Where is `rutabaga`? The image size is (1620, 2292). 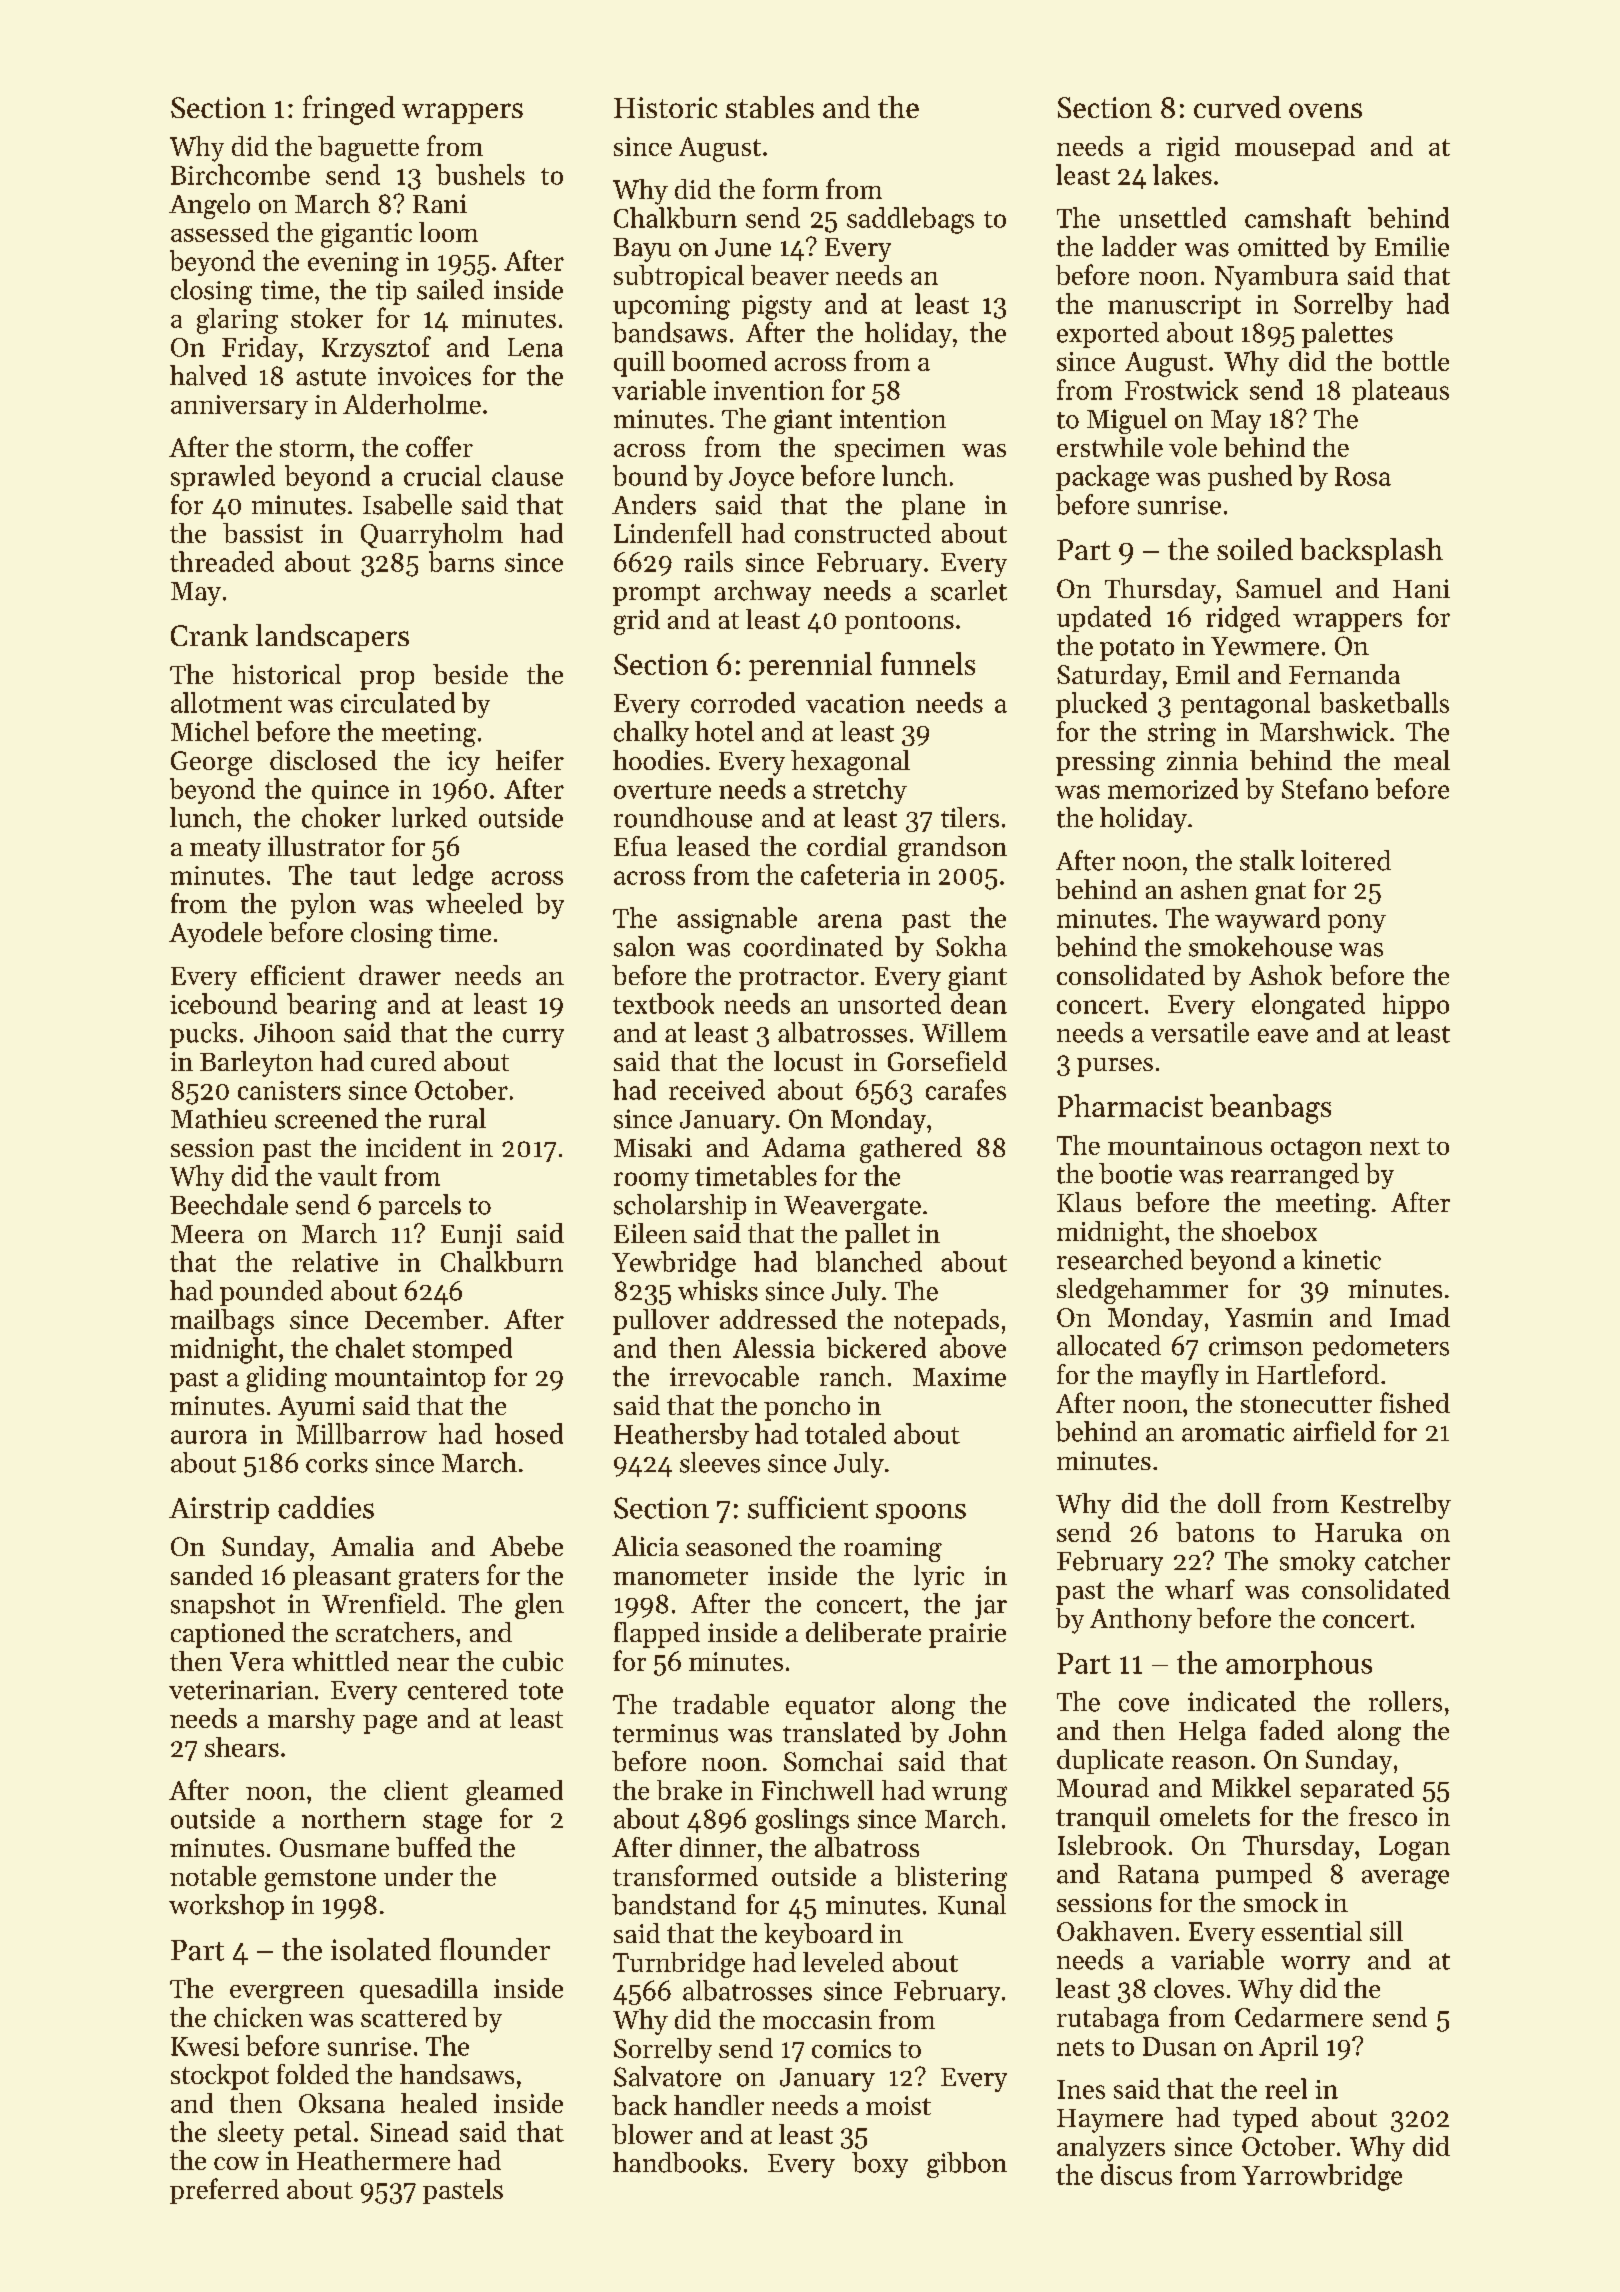 rutabaga is located at coordinates (1108, 2020).
